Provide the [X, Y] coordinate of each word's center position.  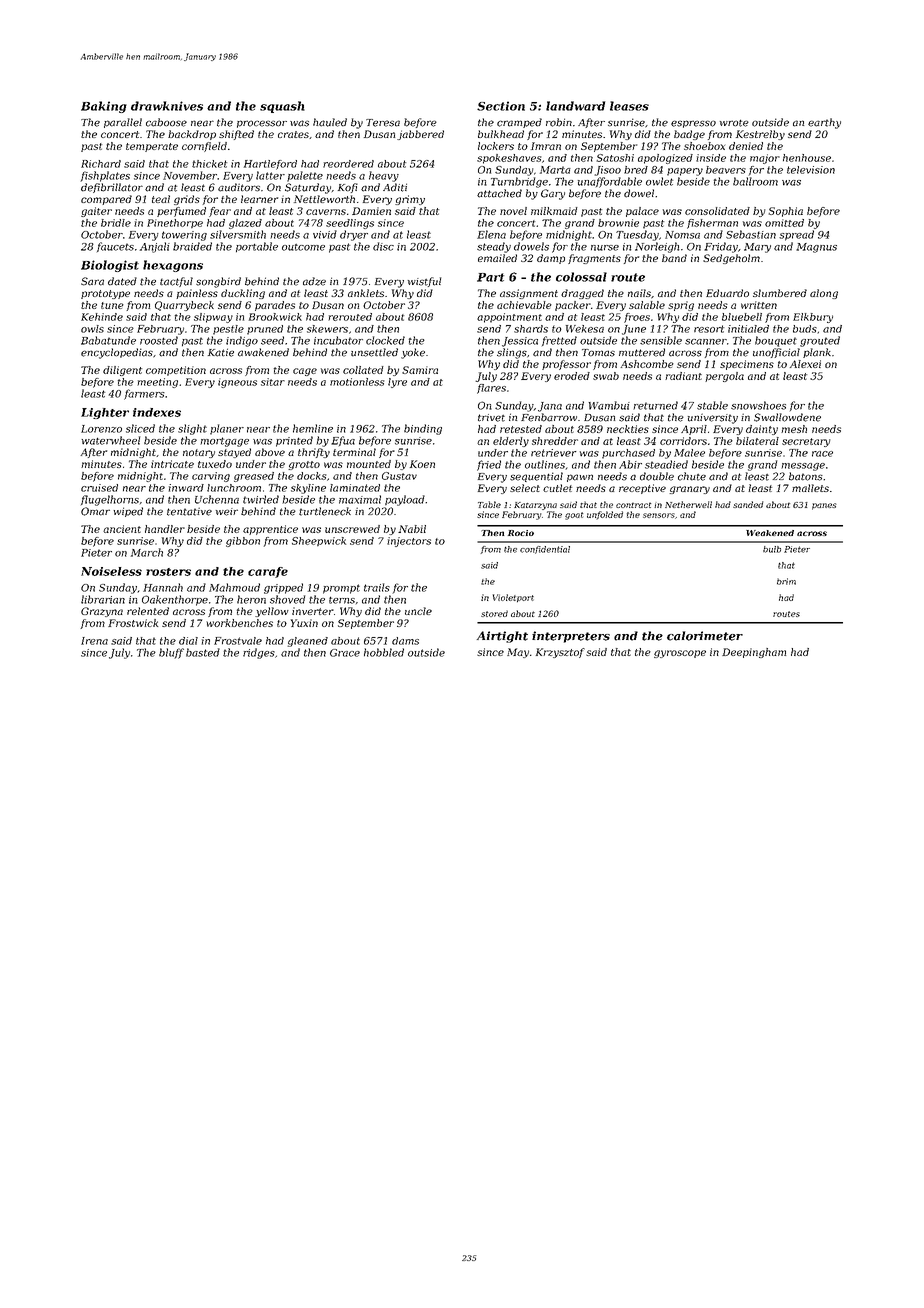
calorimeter [705, 636]
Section [501, 106]
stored [494, 613]
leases [629, 106]
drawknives [167, 106]
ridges [259, 653]
